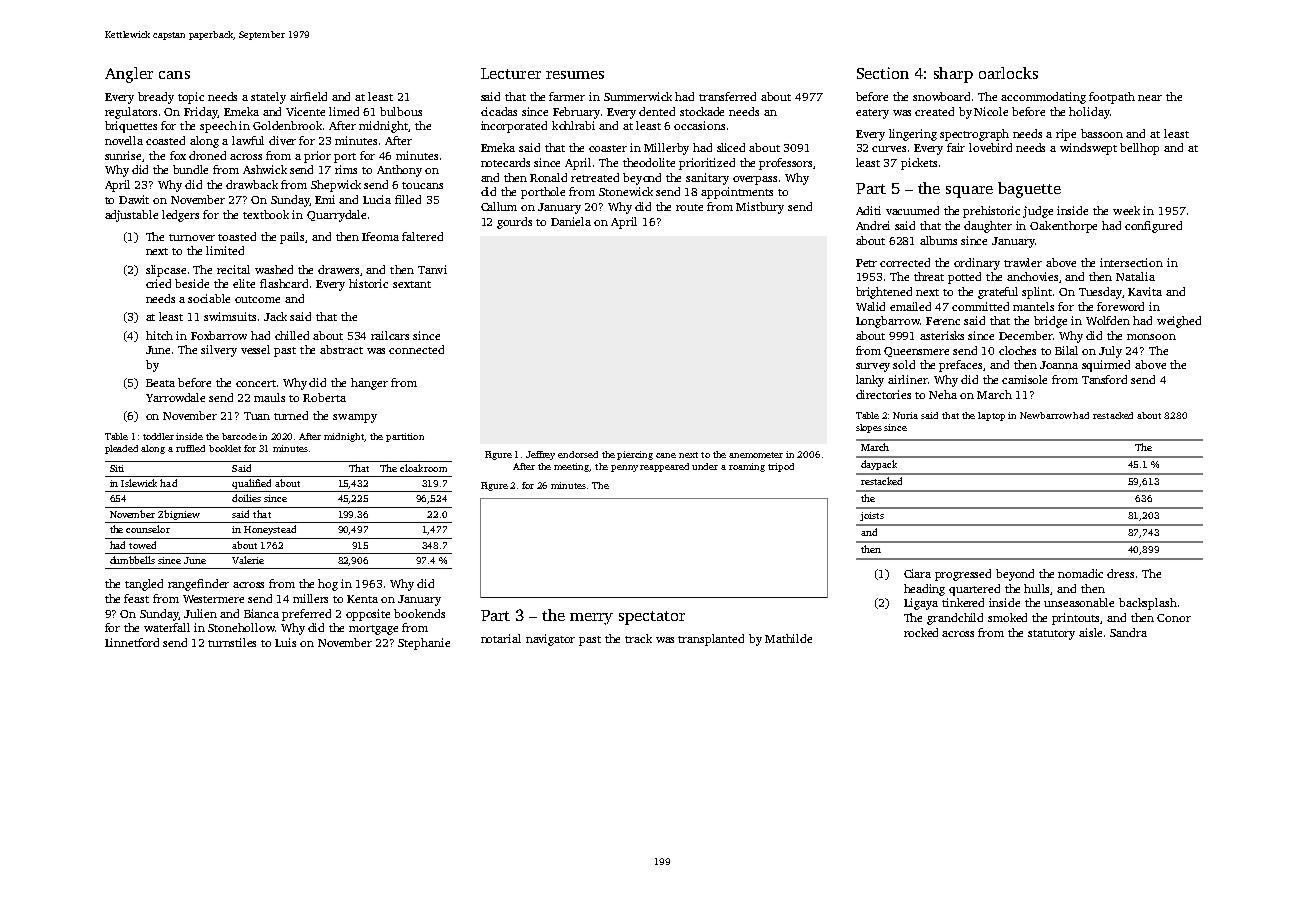  Describe the element at coordinates (873, 225) in the image. I see `Andrei` at that location.
